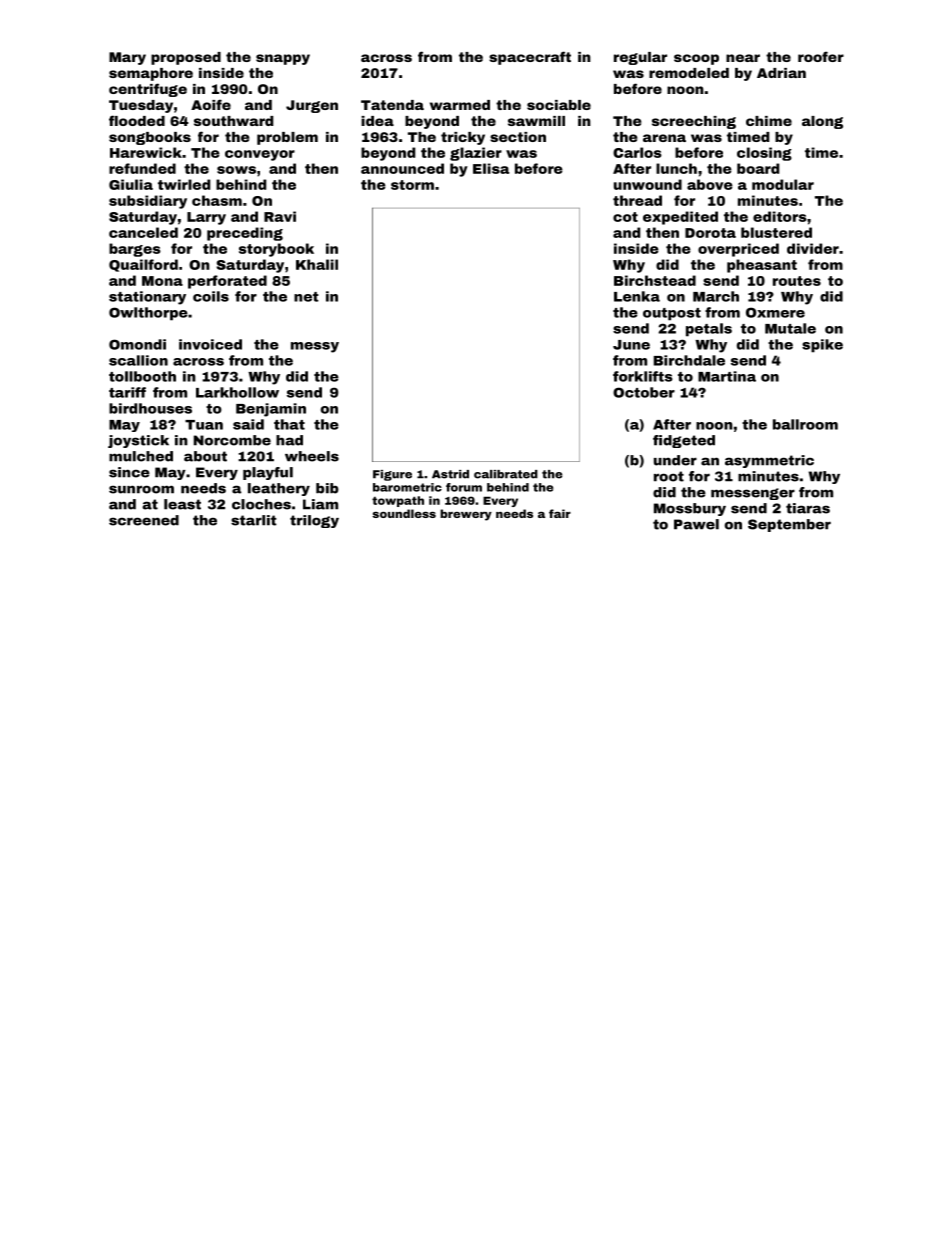 This image has height=1233, width=952. Describe the element at coordinates (675, 460) in the image. I see `under` at that location.
